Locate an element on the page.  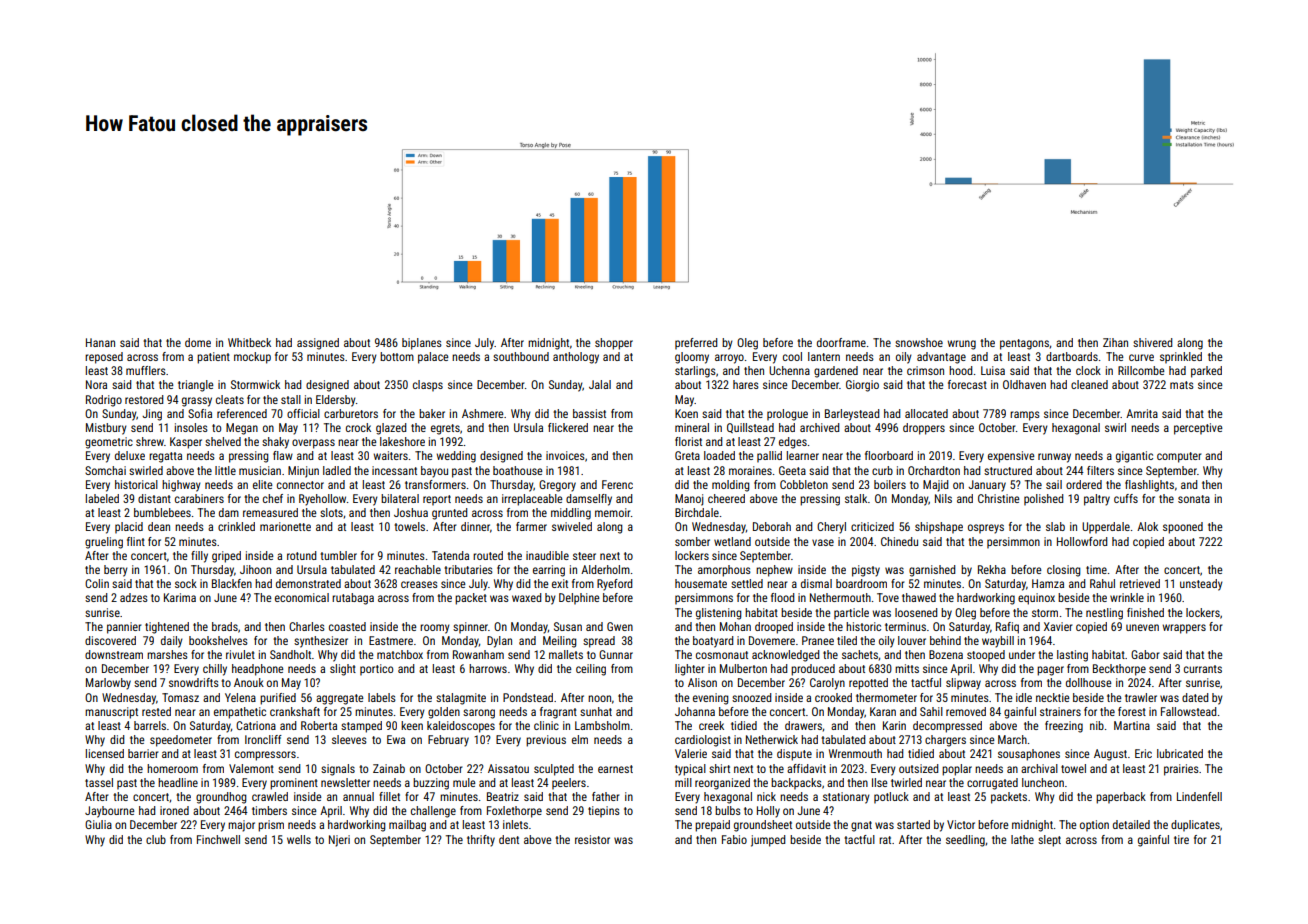
glistening is located at coordinates (718, 614).
